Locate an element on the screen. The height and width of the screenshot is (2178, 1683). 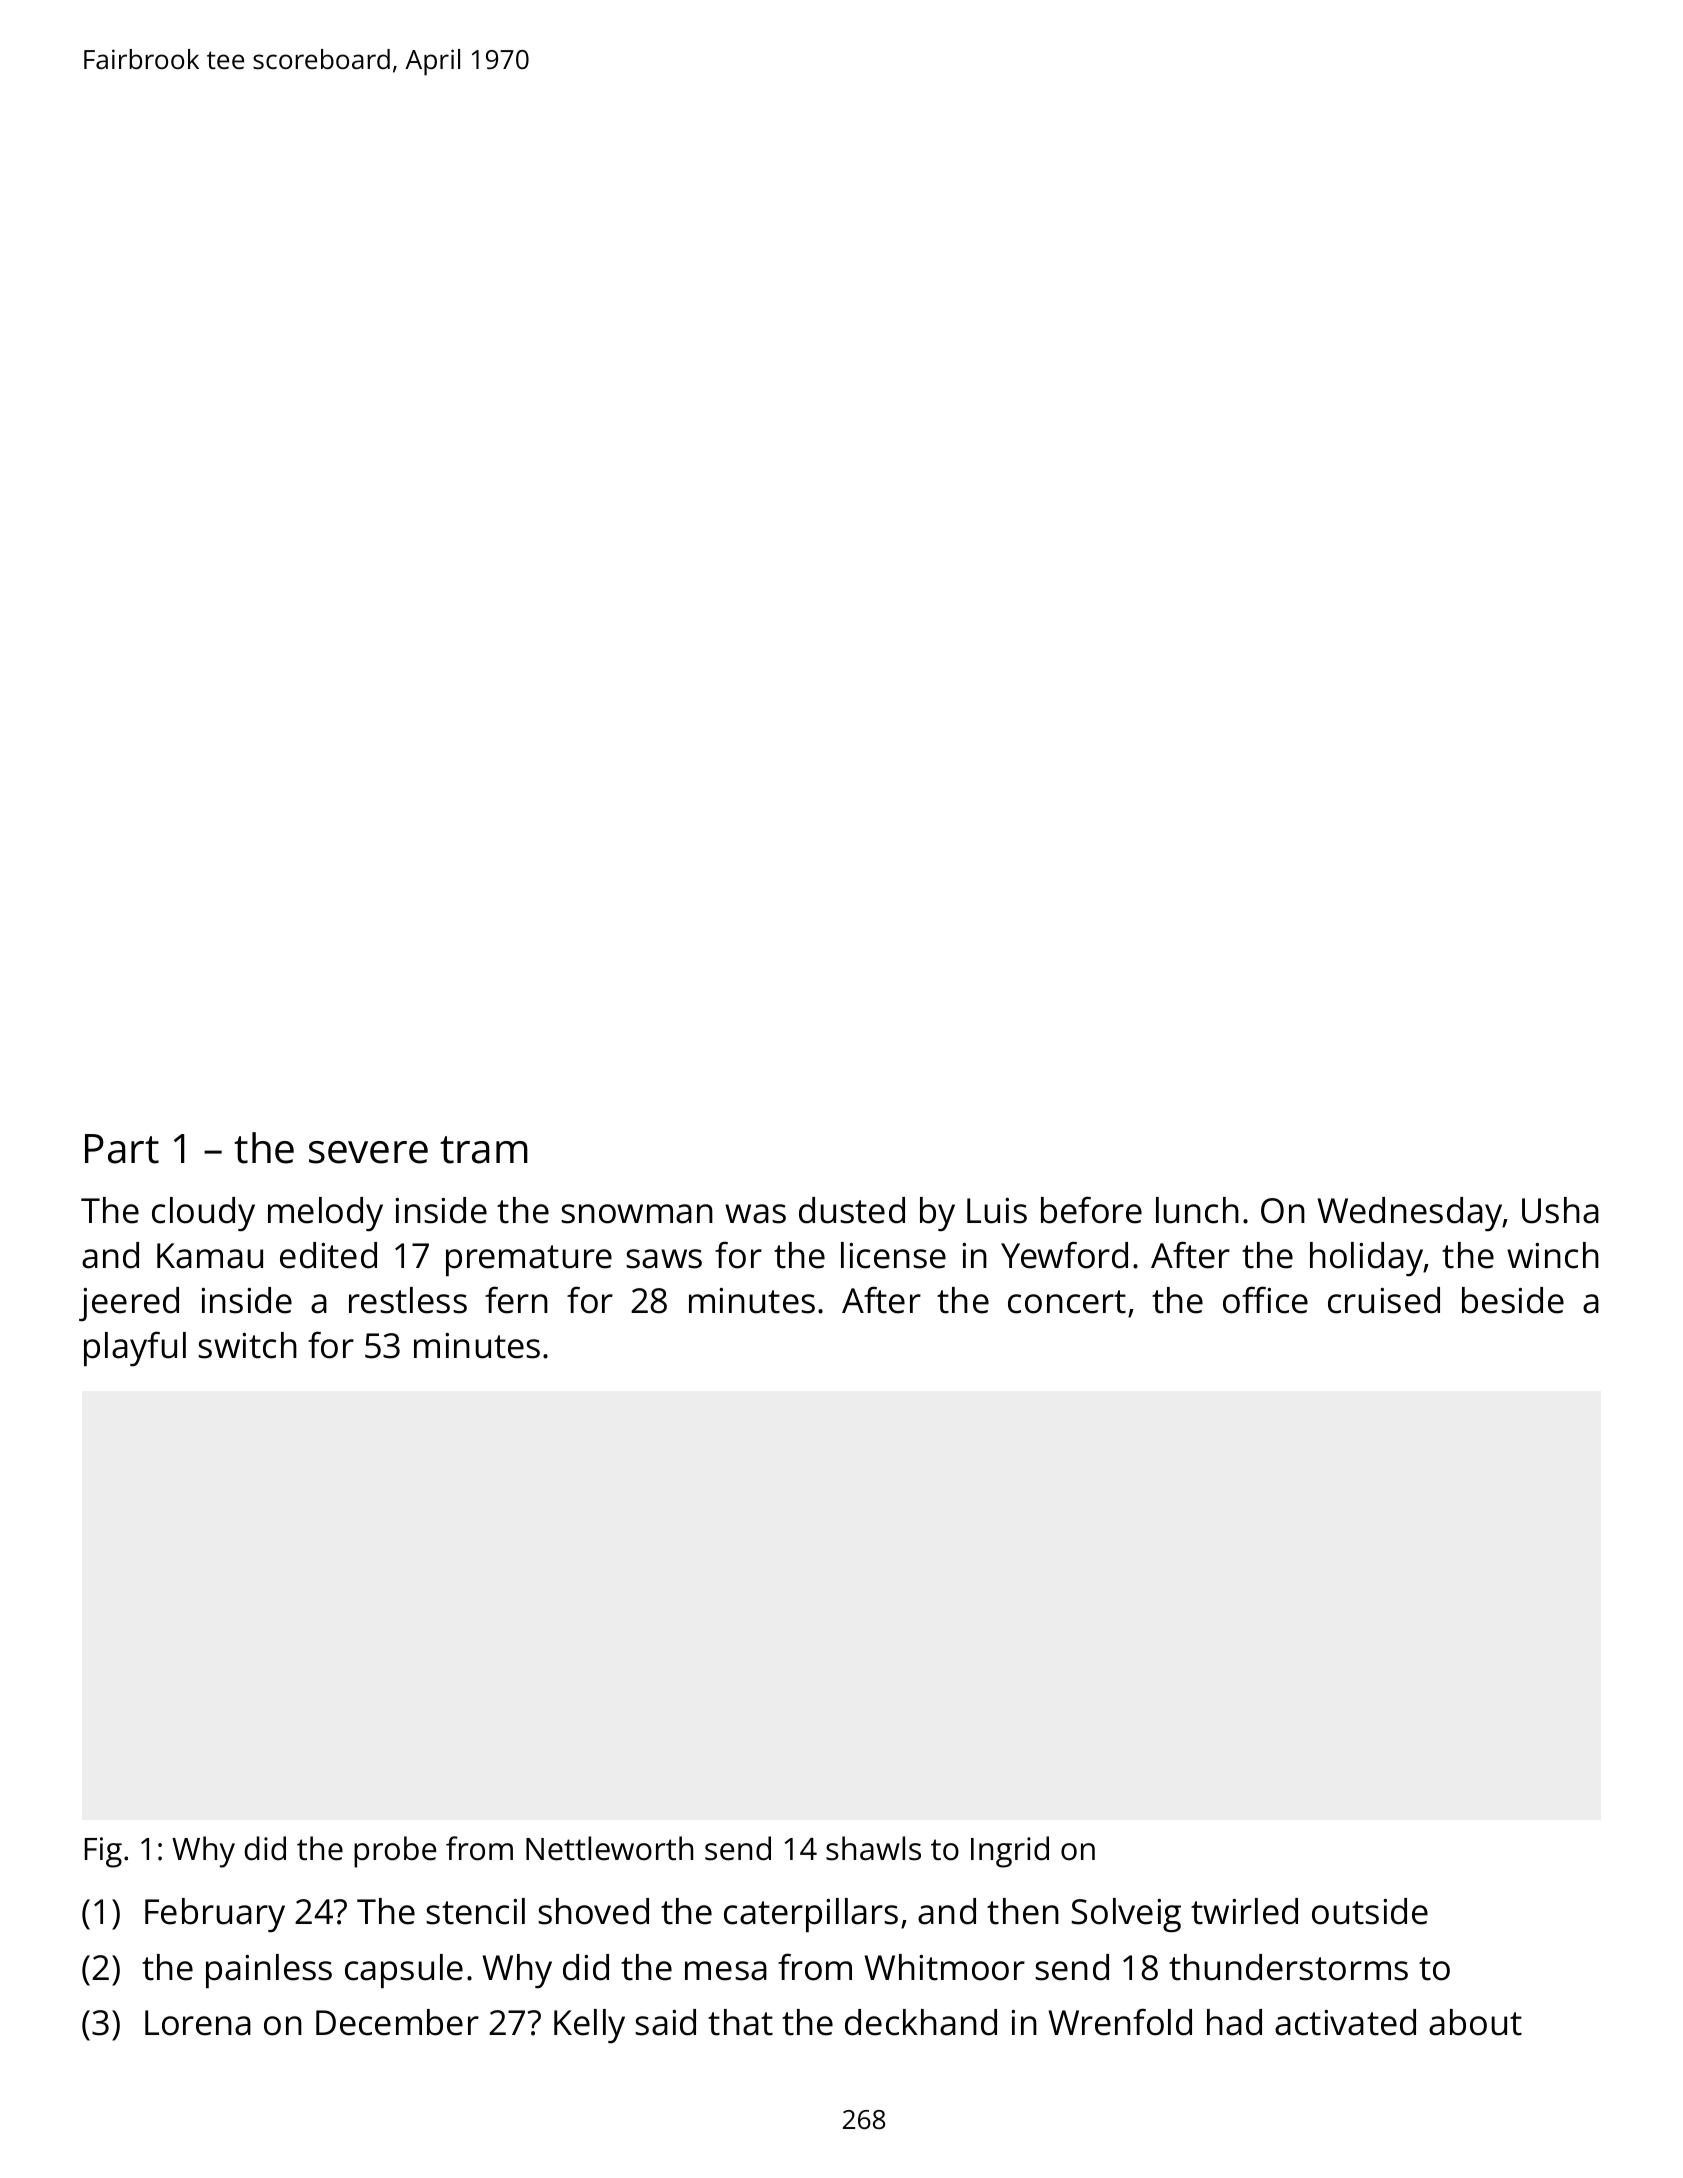
before is located at coordinates (1091, 1210).
